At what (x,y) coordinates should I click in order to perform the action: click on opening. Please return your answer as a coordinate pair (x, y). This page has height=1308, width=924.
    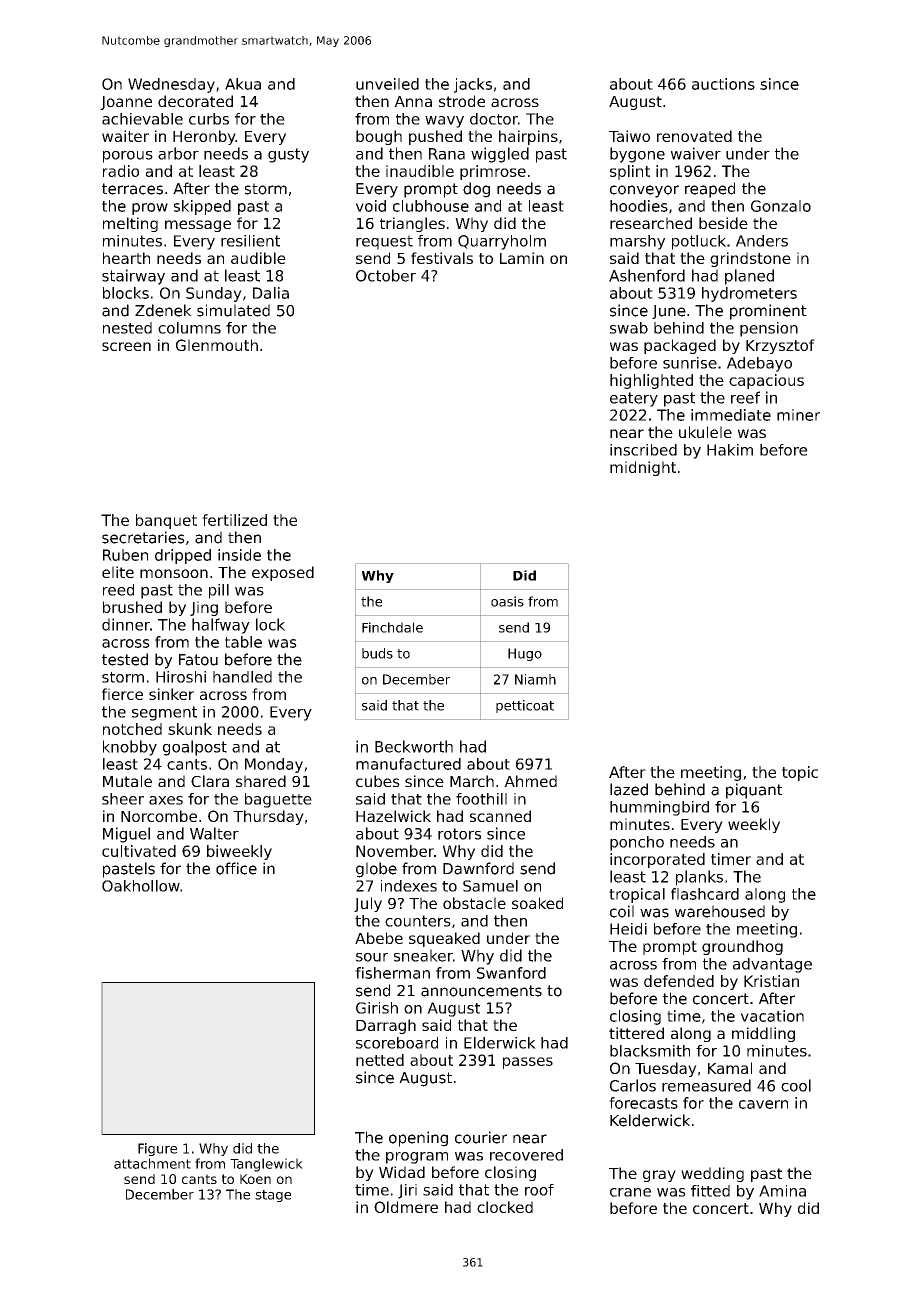
    Looking at the image, I should click on (418, 1139).
